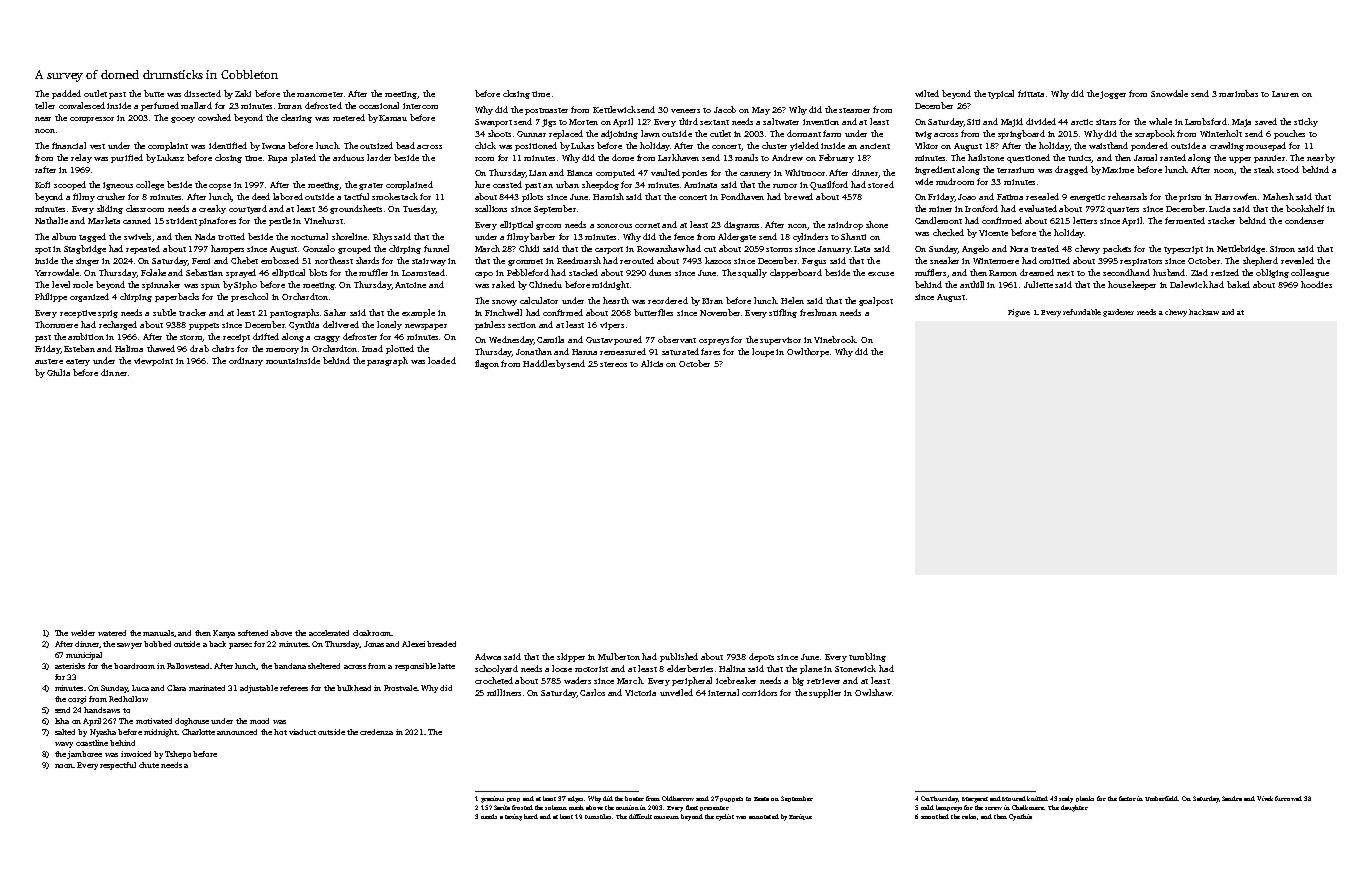  I want to click on Sarita, so click(502, 807).
